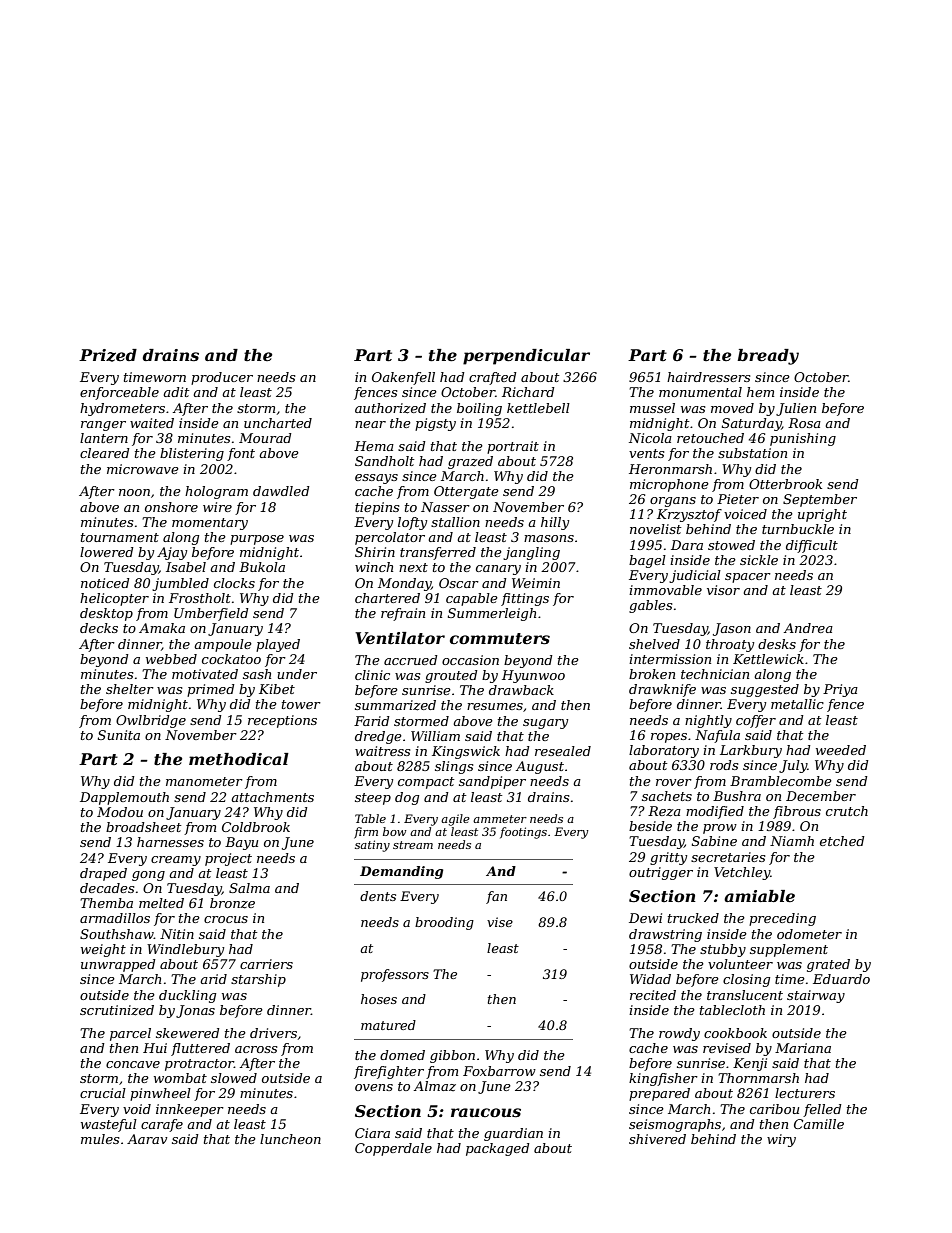 Image resolution: width=952 pixels, height=1233 pixels. Describe the element at coordinates (523, 833) in the page. I see `footings` at that location.
